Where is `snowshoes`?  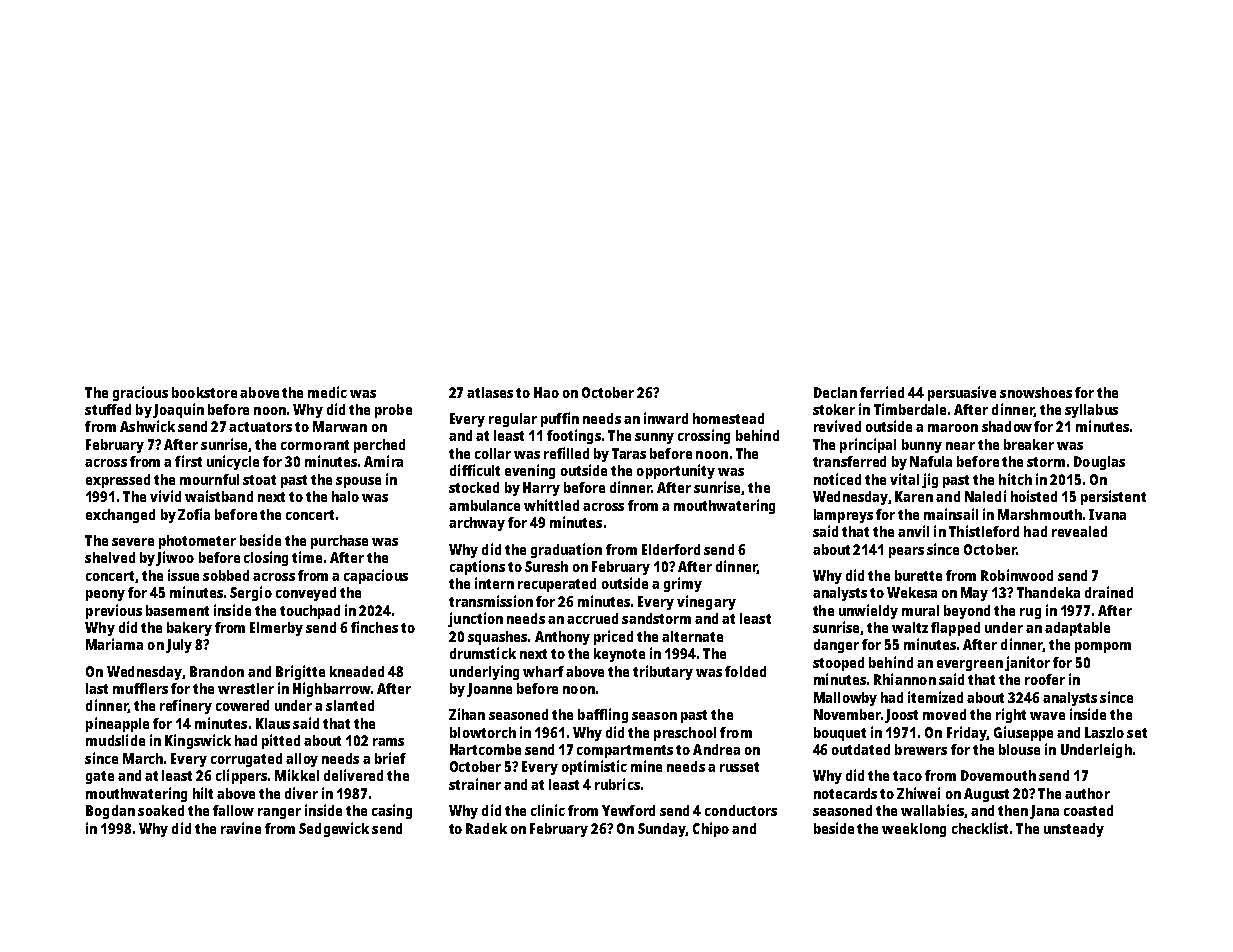
snowshoes is located at coordinates (1036, 392).
